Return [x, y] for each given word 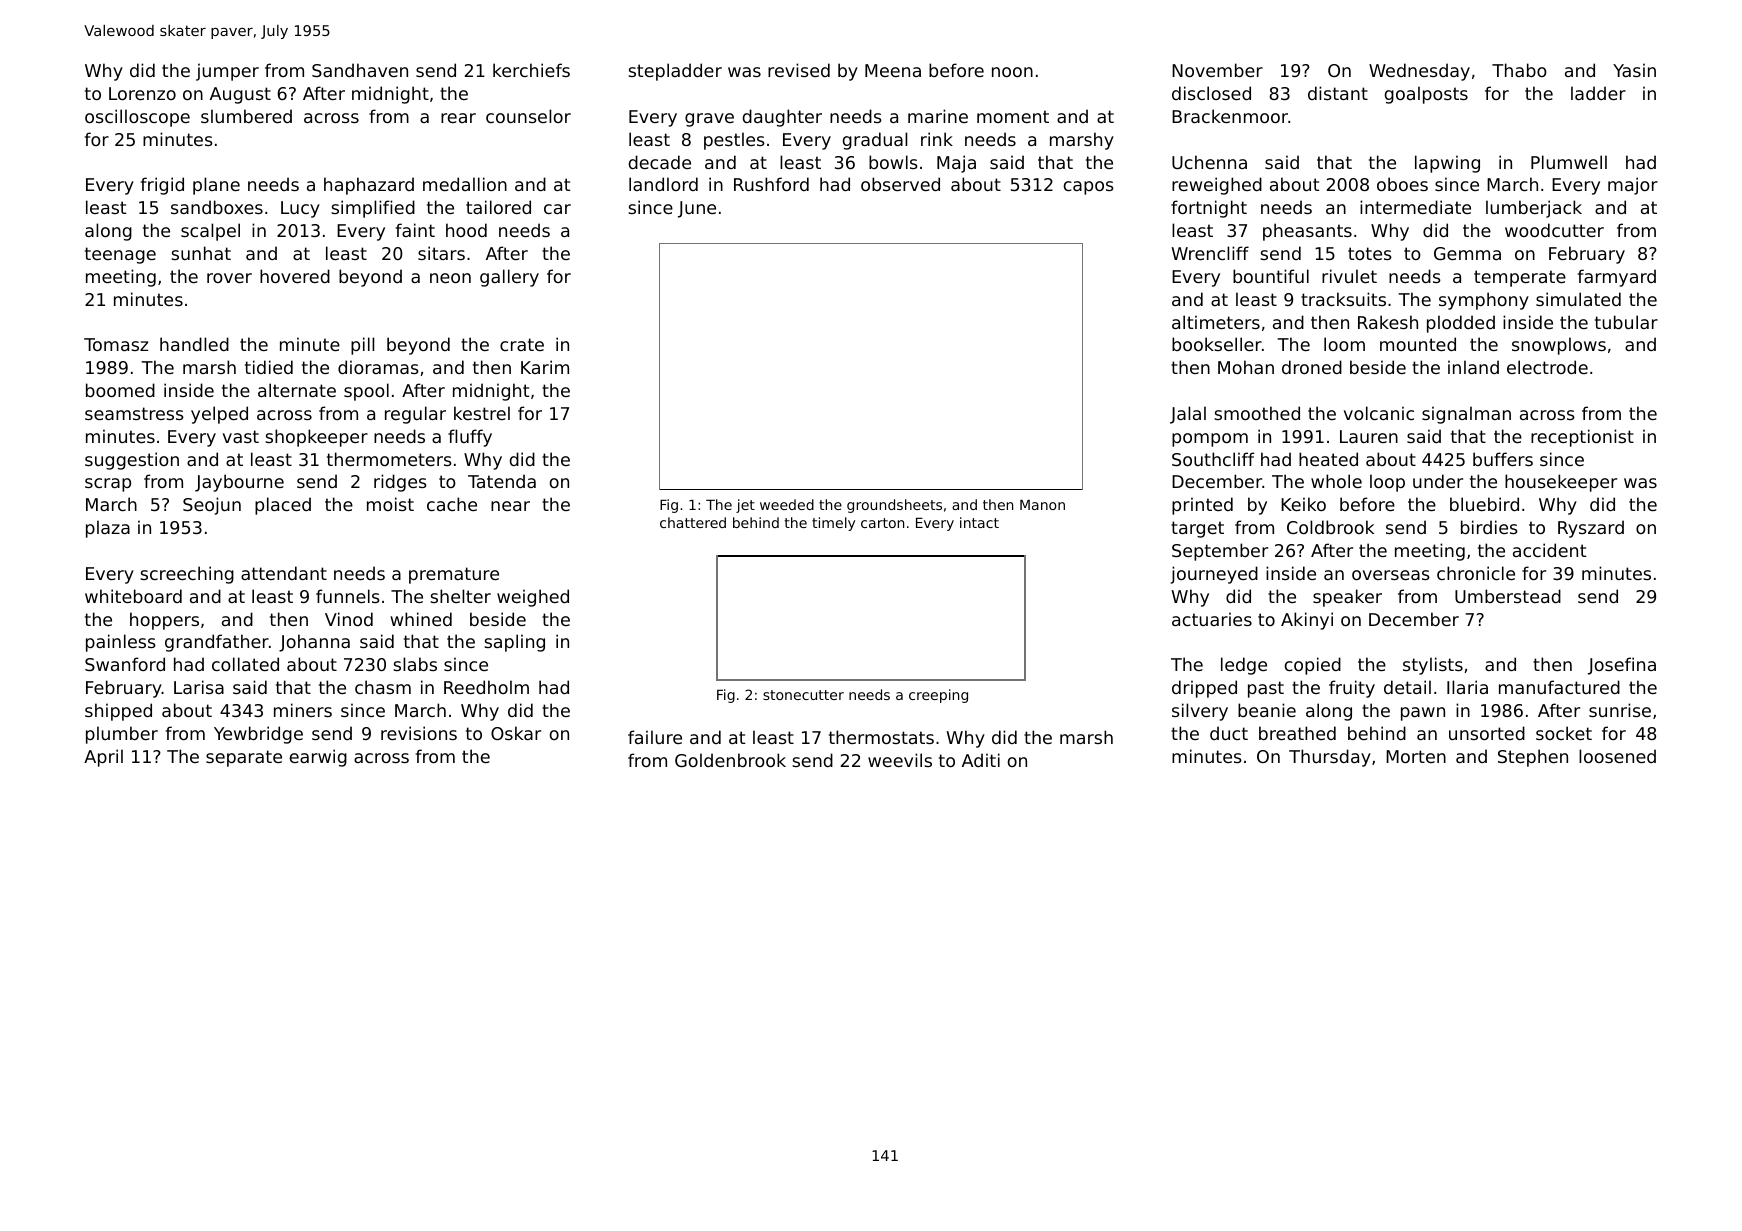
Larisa [199, 687]
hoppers [164, 621]
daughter [782, 118]
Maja [956, 164]
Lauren [1369, 436]
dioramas [378, 367]
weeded [787, 504]
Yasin [1634, 70]
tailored [498, 207]
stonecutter [803, 695]
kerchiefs [531, 70]
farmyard [1617, 278]
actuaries [1212, 619]
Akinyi [1307, 621]
